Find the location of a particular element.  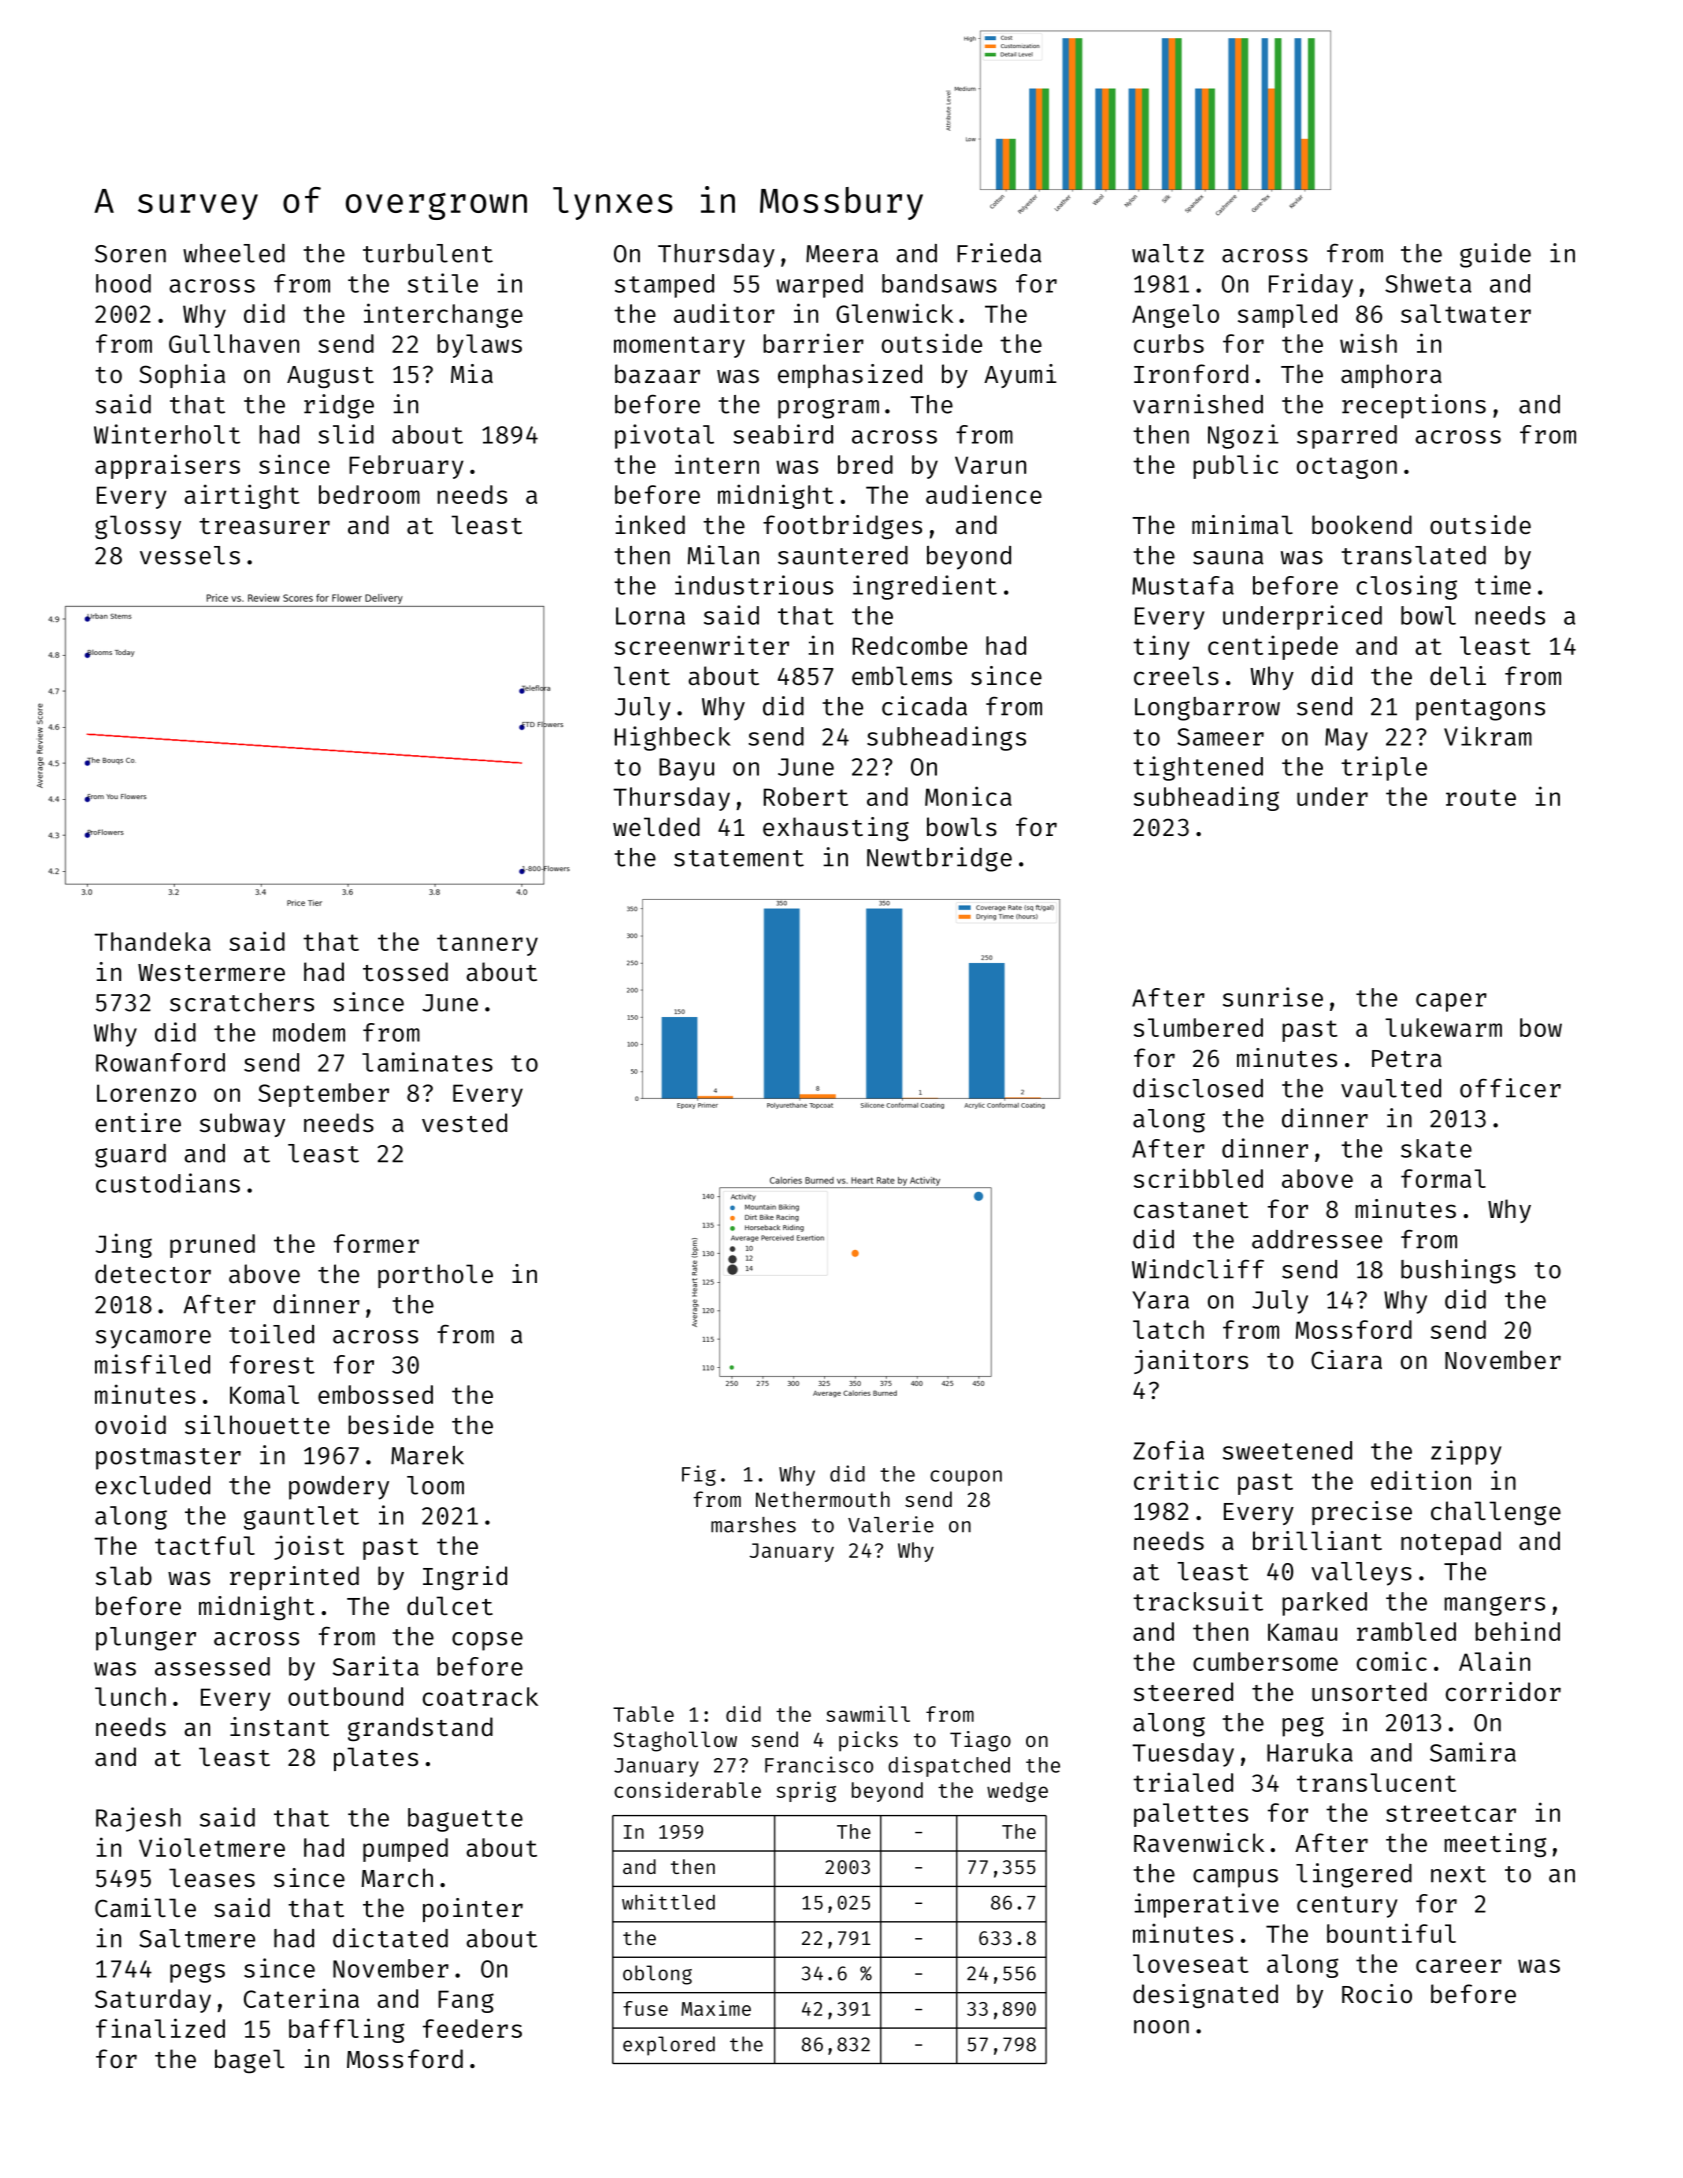

wheeled is located at coordinates (234, 253).
